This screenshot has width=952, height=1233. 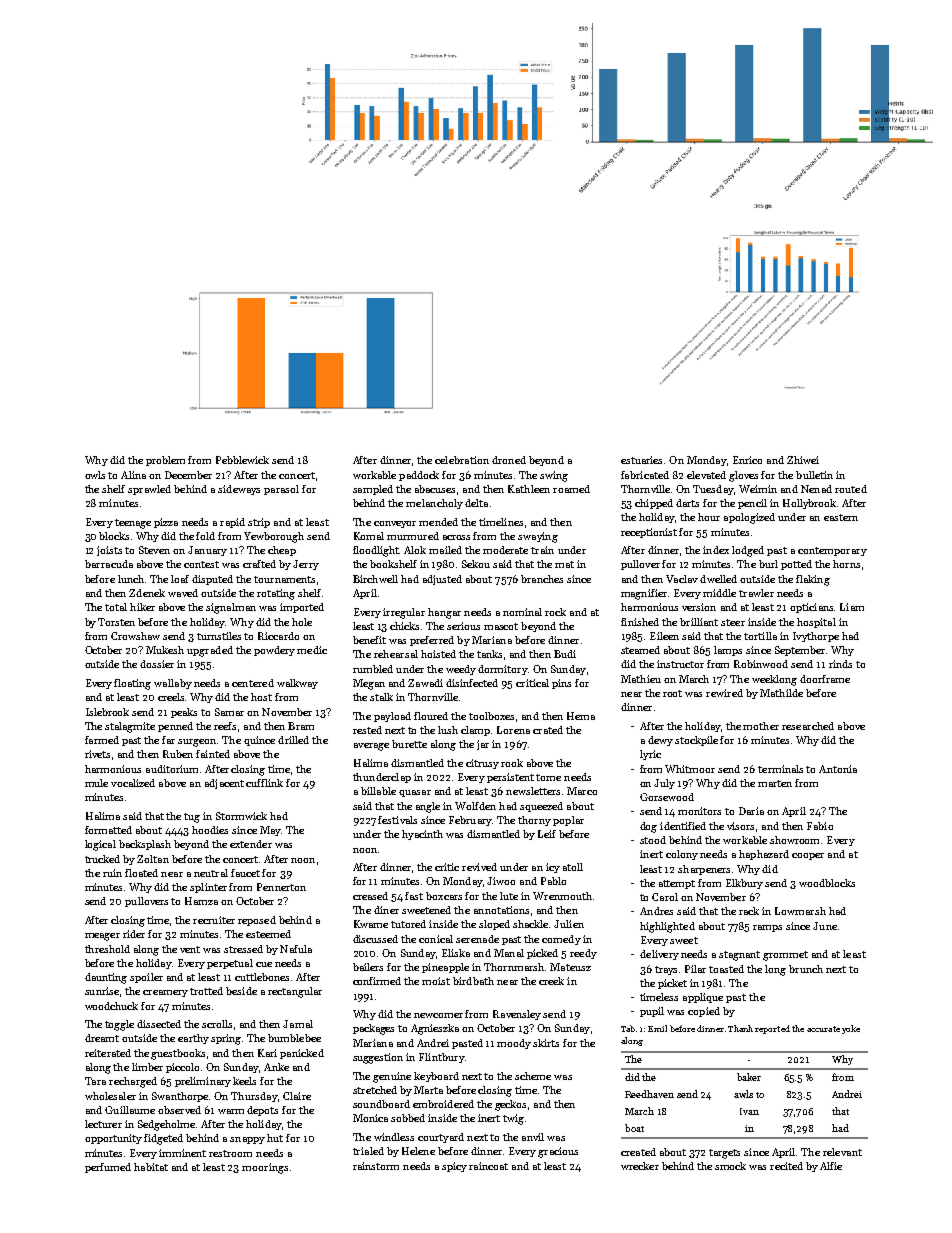 What do you see at coordinates (369, 640) in the screenshot?
I see `benefit` at bounding box center [369, 640].
